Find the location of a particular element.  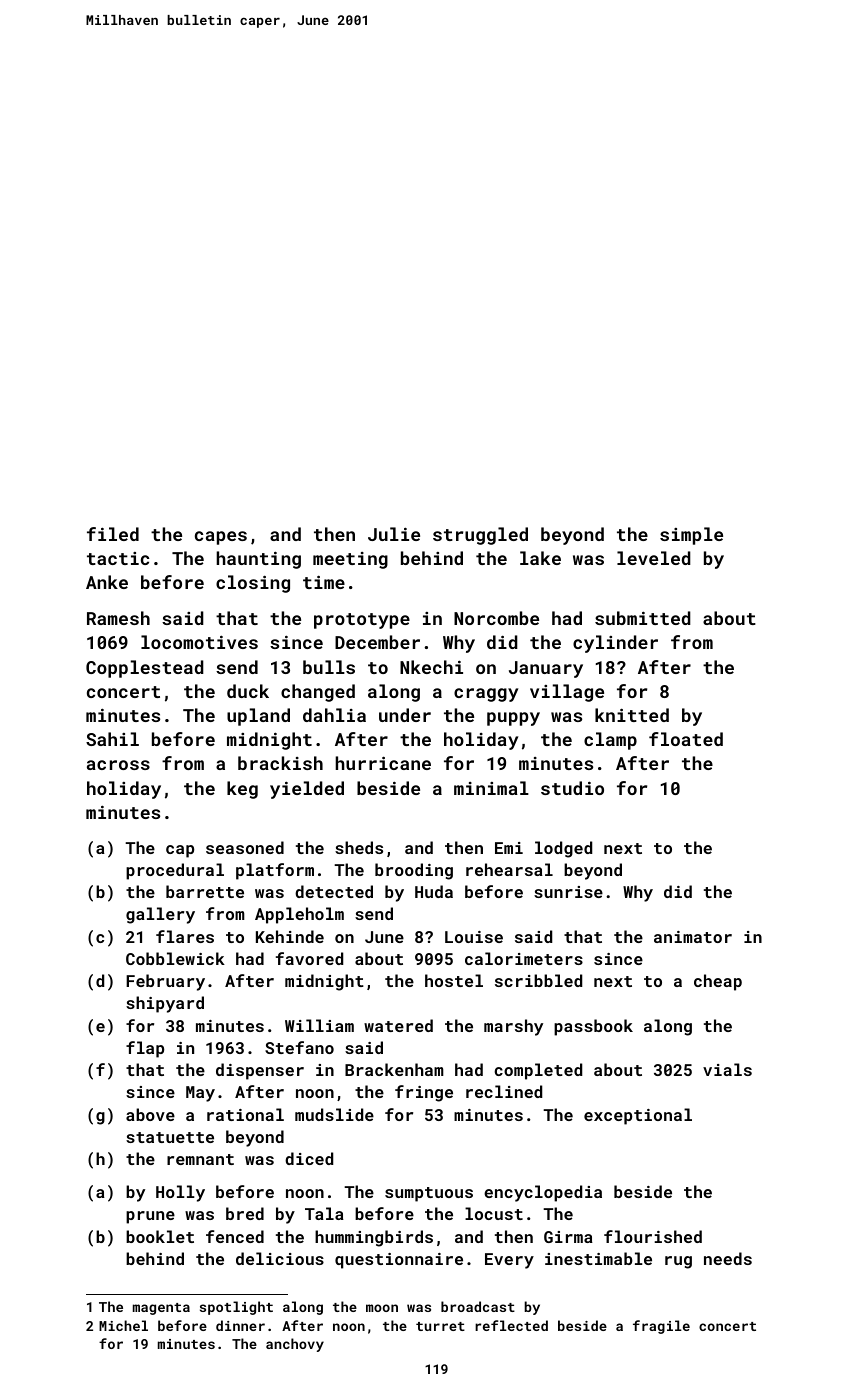

statuette is located at coordinates (170, 1137).
